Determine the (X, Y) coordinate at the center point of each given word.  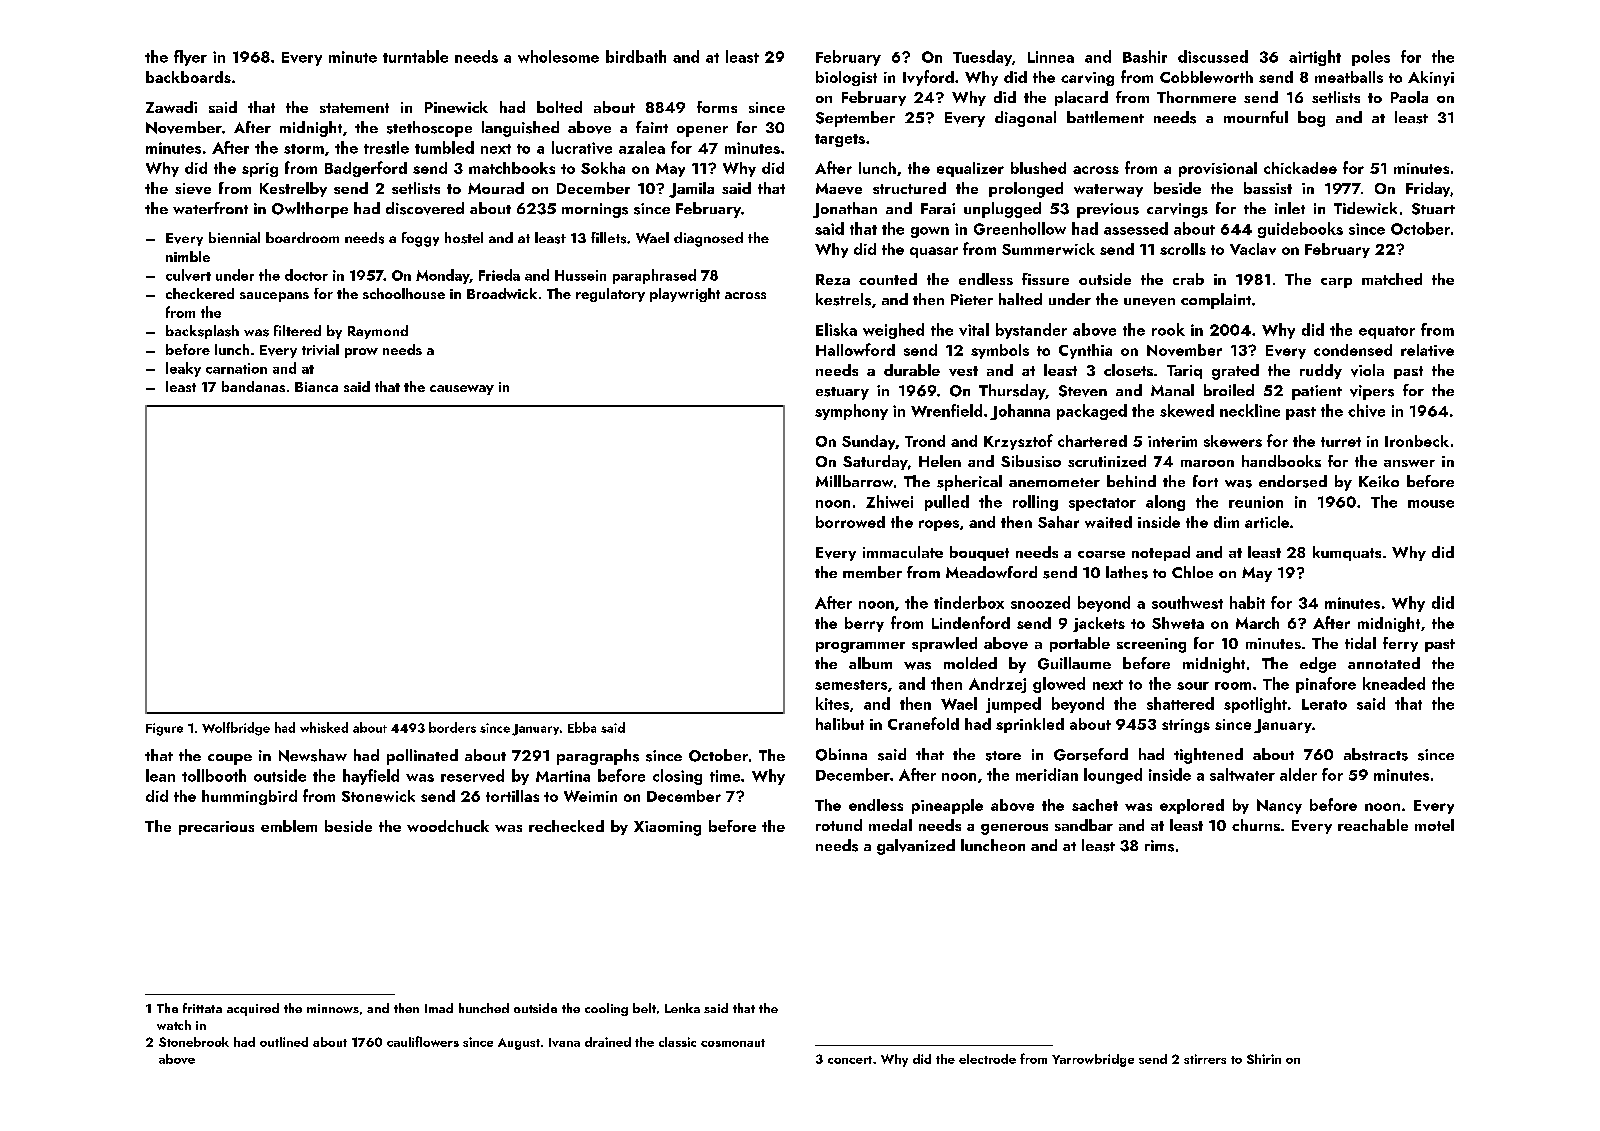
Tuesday (982, 58)
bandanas (253, 386)
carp (1336, 283)
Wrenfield (946, 410)
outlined (284, 1042)
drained (608, 1042)
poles (1371, 58)
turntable (415, 56)
